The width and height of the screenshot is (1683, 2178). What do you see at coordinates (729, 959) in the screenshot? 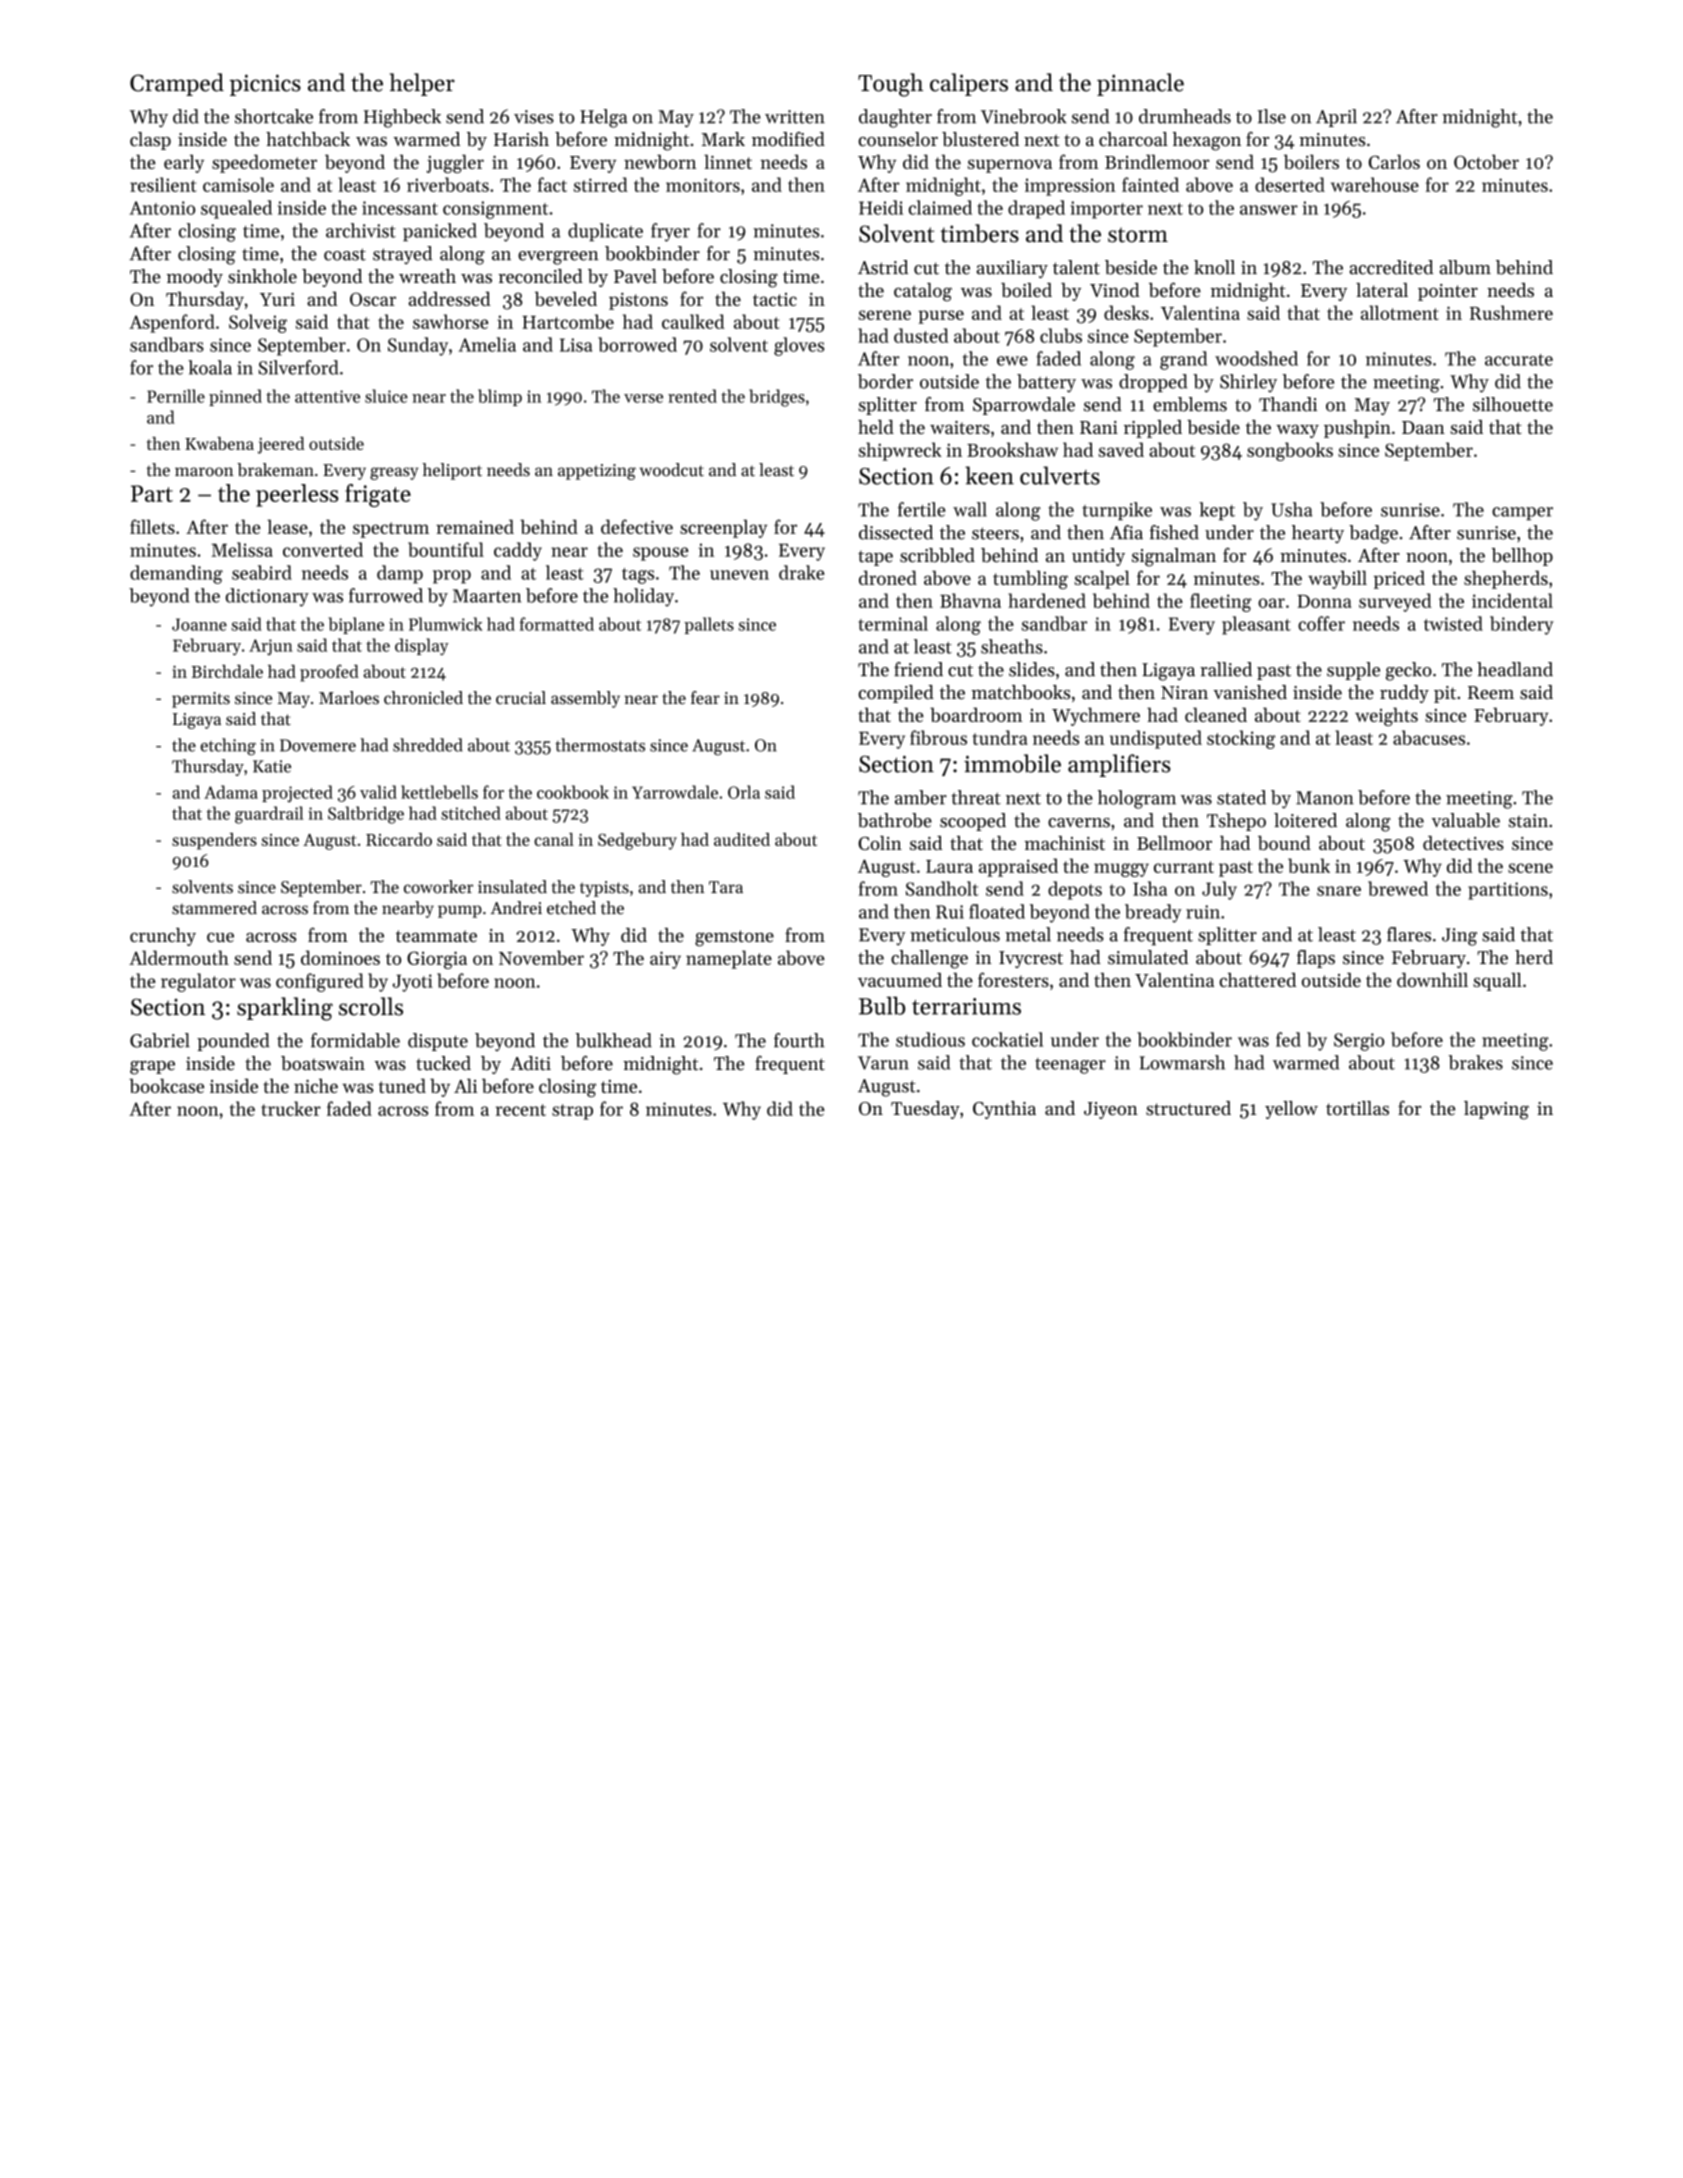
I see `nameplate` at bounding box center [729, 959].
